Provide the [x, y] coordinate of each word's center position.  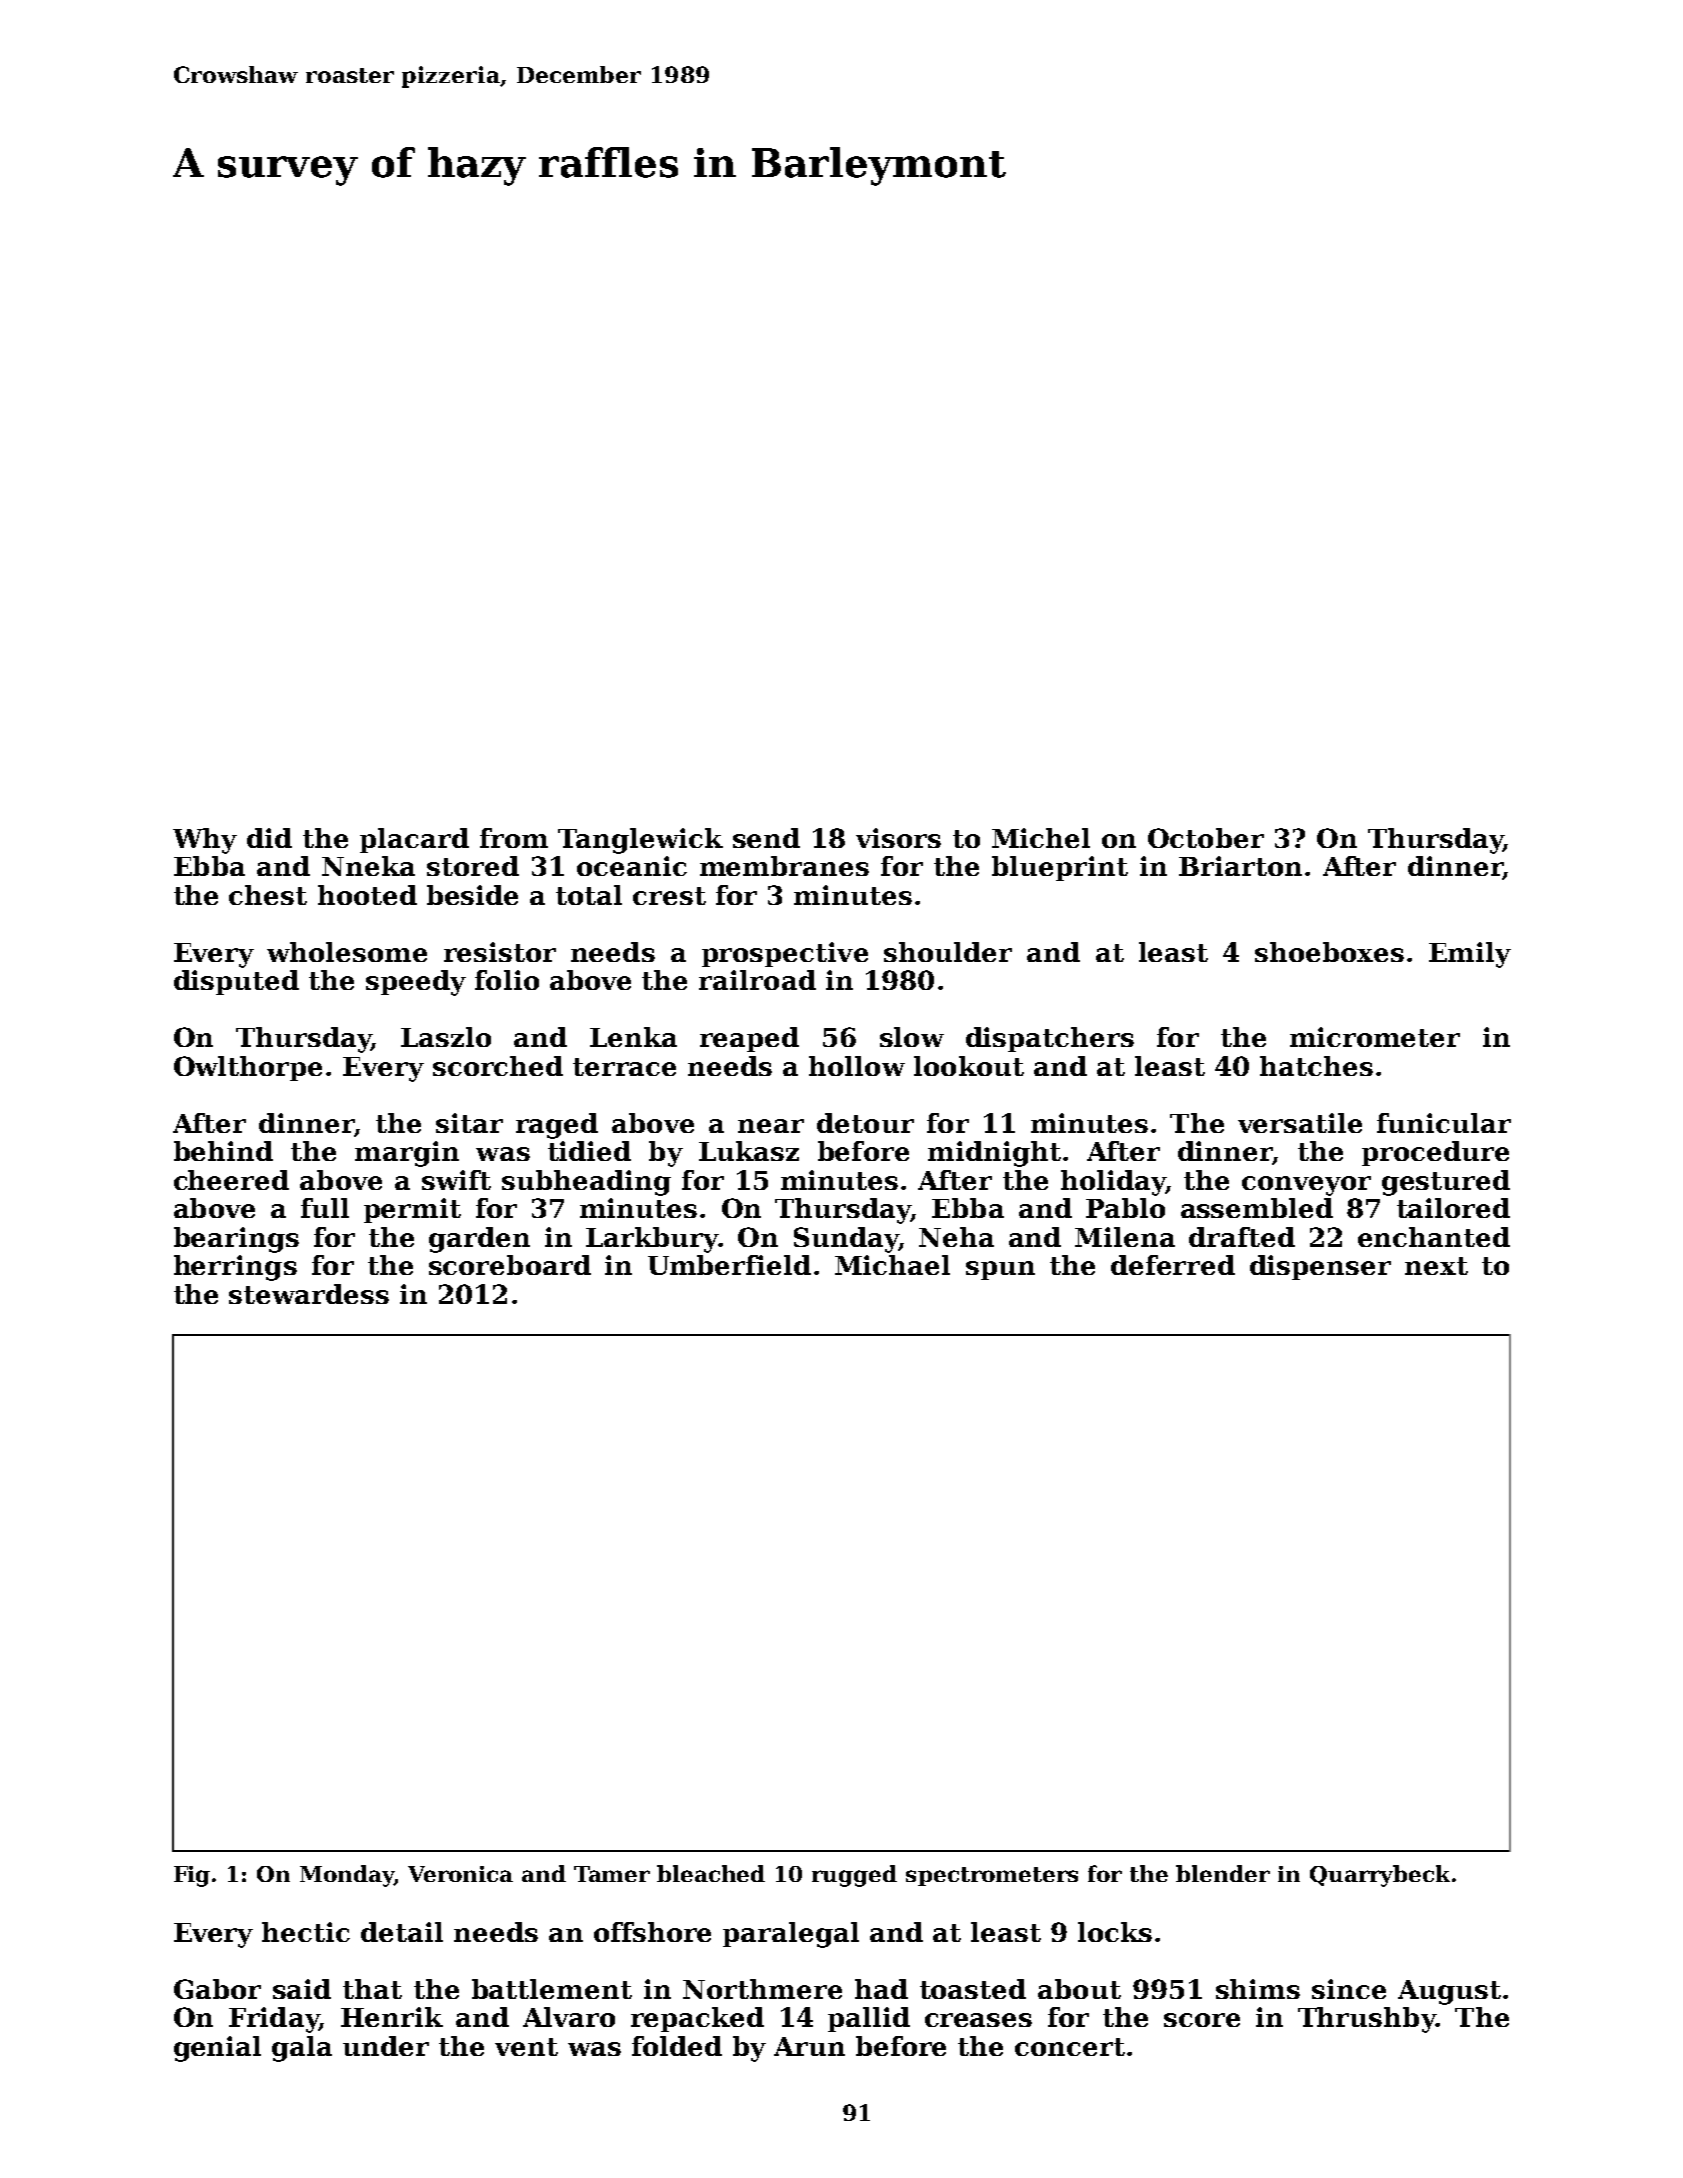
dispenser [1320, 1267]
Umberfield [729, 1265]
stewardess [309, 1294]
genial [217, 2049]
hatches [1316, 1066]
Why [205, 841]
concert [1070, 2047]
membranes [784, 866]
